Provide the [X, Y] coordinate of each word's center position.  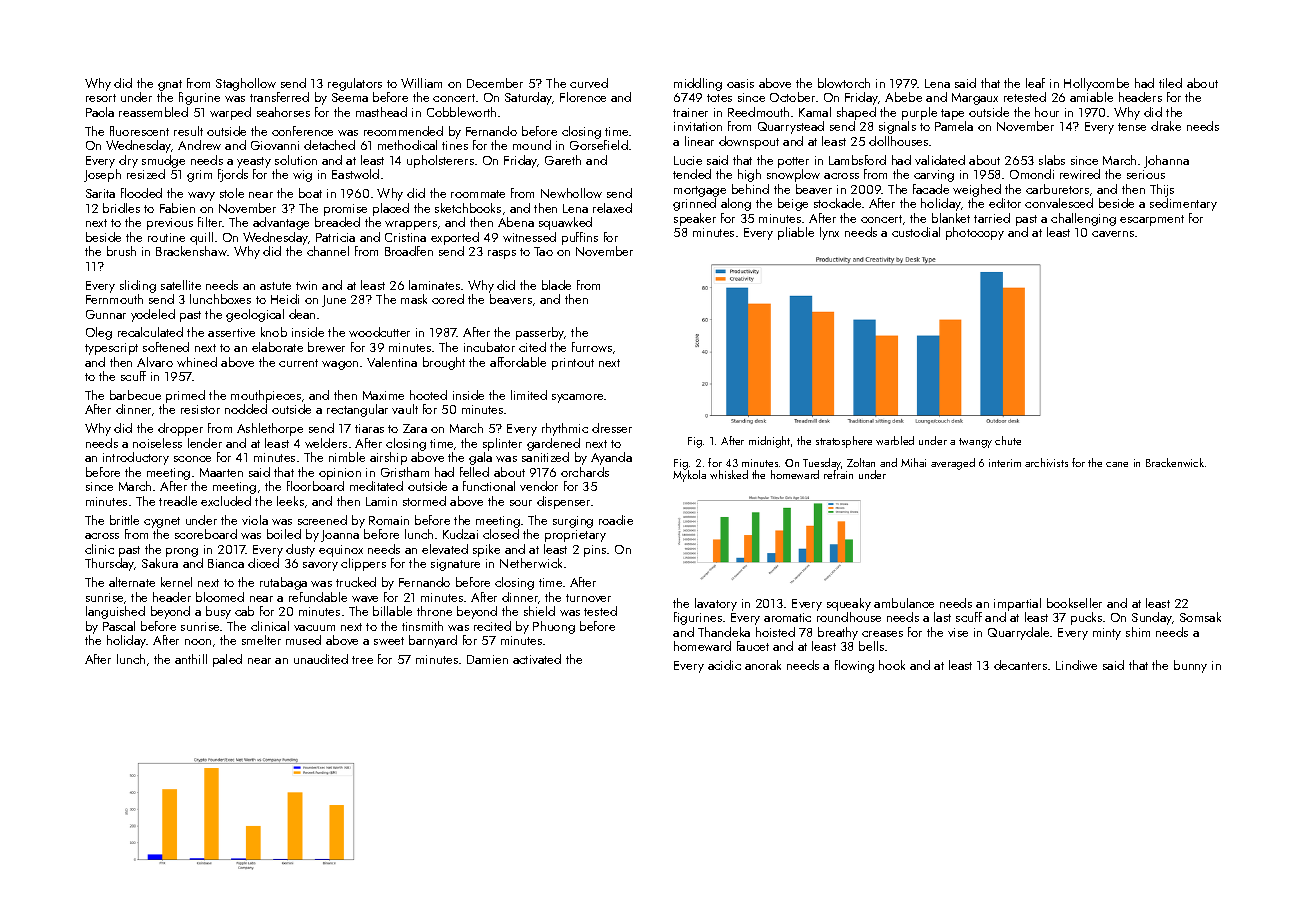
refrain [838, 474]
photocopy [975, 233]
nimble [347, 457]
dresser [612, 428]
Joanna [340, 536]
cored [448, 299]
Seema [350, 97]
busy [218, 612]
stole [232, 193]
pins [595, 551]
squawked [565, 223]
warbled [895, 440]
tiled [1170, 83]
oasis [740, 83]
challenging [1083, 219]
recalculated [150, 332]
